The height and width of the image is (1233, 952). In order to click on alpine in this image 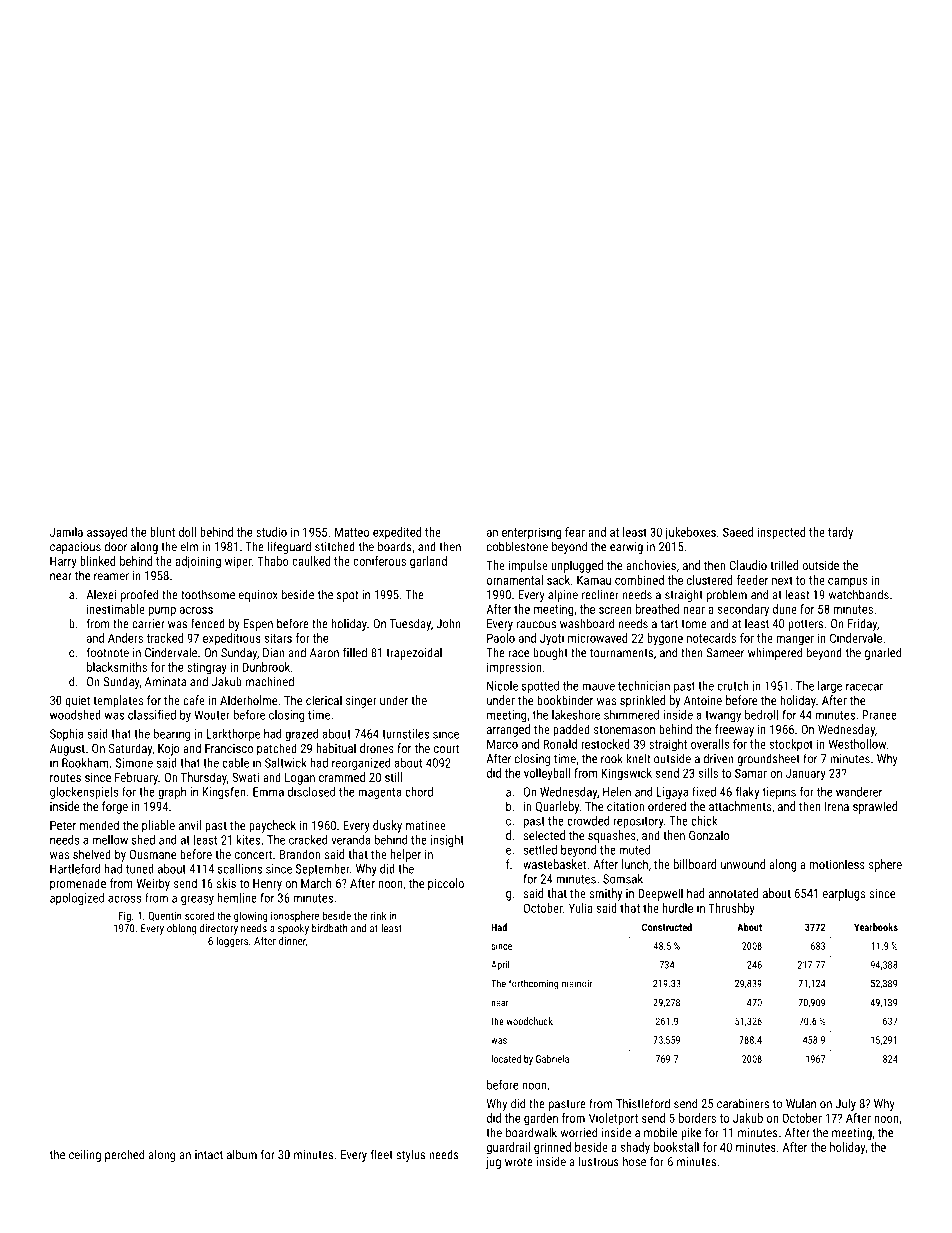, I will do `click(563, 595)`.
